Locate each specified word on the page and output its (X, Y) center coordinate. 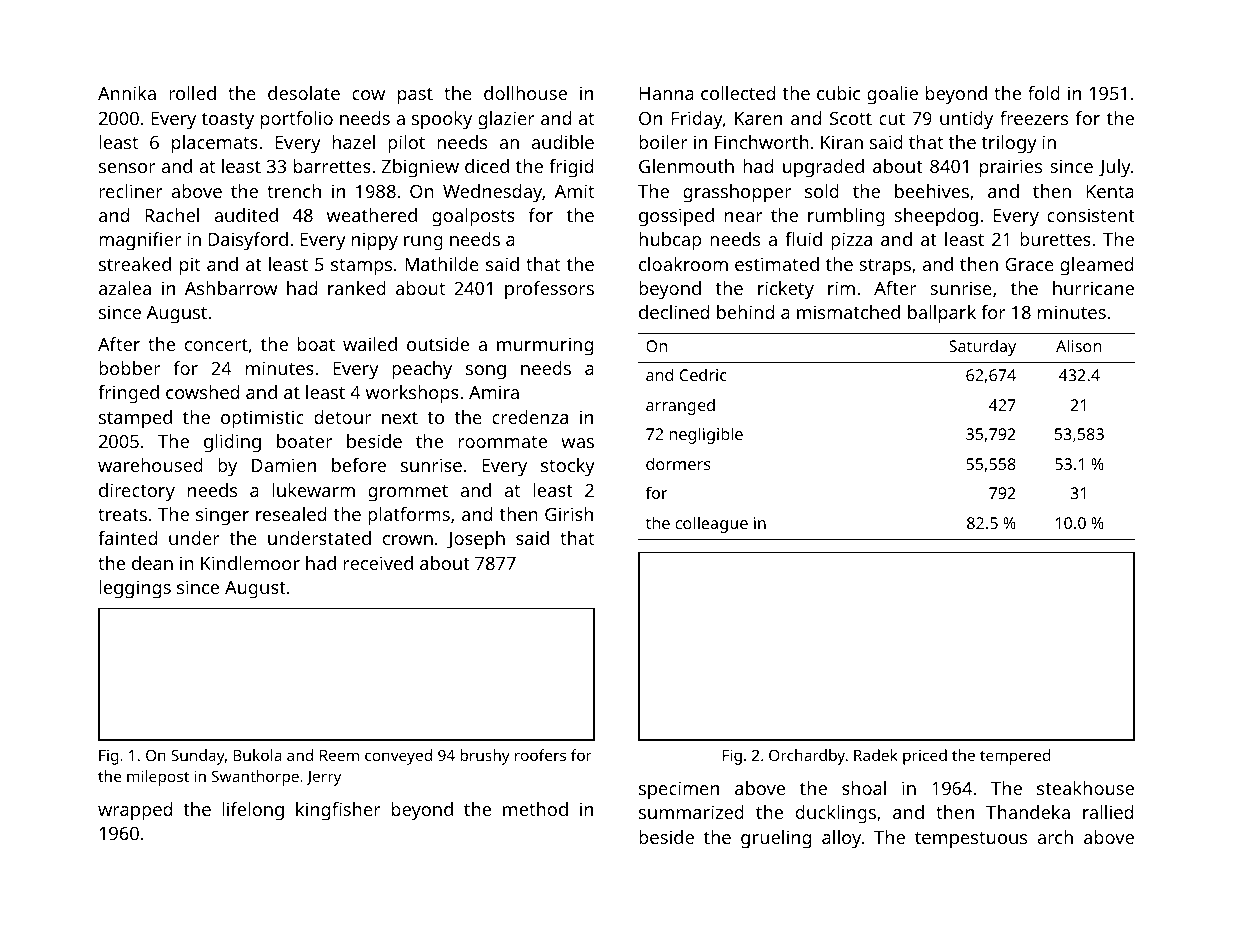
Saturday (982, 347)
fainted (127, 538)
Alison (1079, 345)
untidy (966, 120)
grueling (776, 839)
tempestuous (971, 840)
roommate (503, 442)
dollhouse (525, 93)
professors (549, 290)
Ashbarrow (231, 288)
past (415, 96)
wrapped (135, 811)
